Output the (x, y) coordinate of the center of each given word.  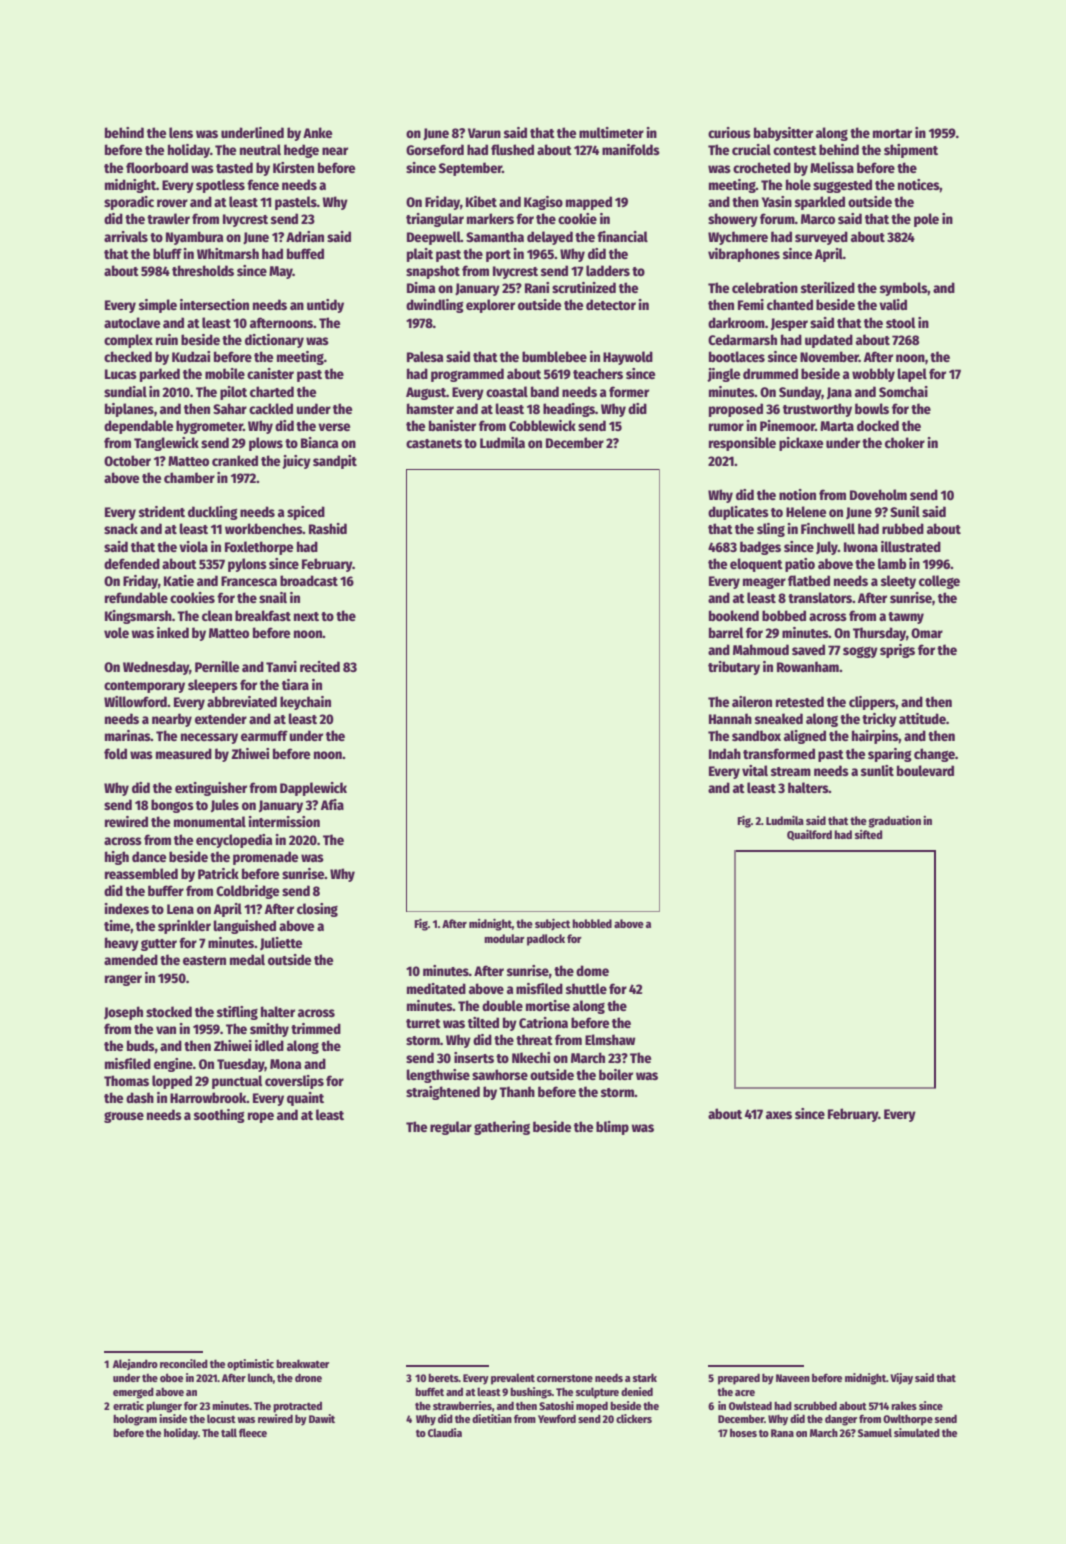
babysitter (783, 134)
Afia (332, 804)
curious (729, 132)
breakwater (302, 1363)
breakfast (263, 615)
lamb (892, 563)
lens (181, 132)
